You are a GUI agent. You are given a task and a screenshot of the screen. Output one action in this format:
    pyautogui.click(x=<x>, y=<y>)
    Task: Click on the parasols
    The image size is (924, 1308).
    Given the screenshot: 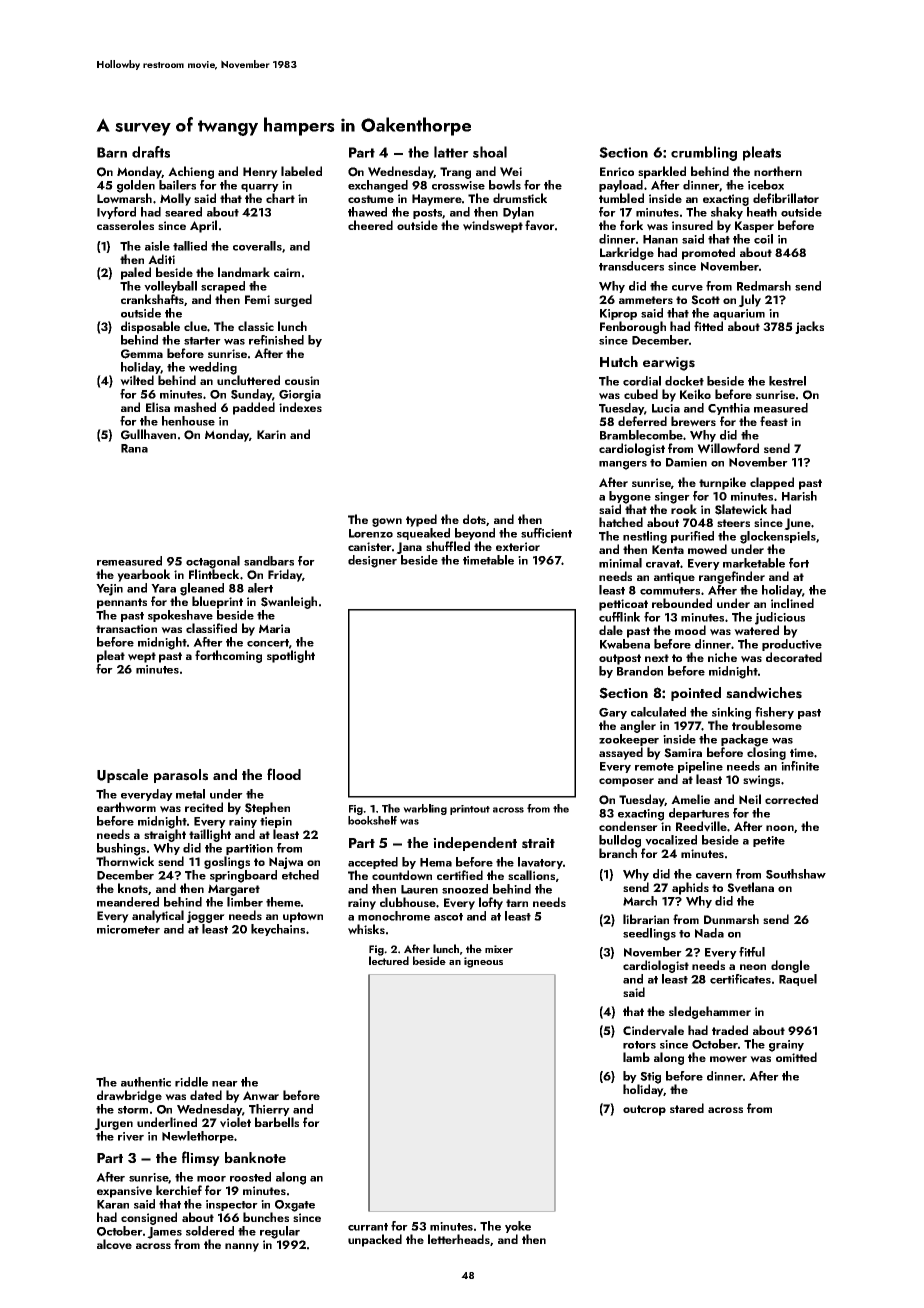 What is the action you would take?
    pyautogui.click(x=181, y=776)
